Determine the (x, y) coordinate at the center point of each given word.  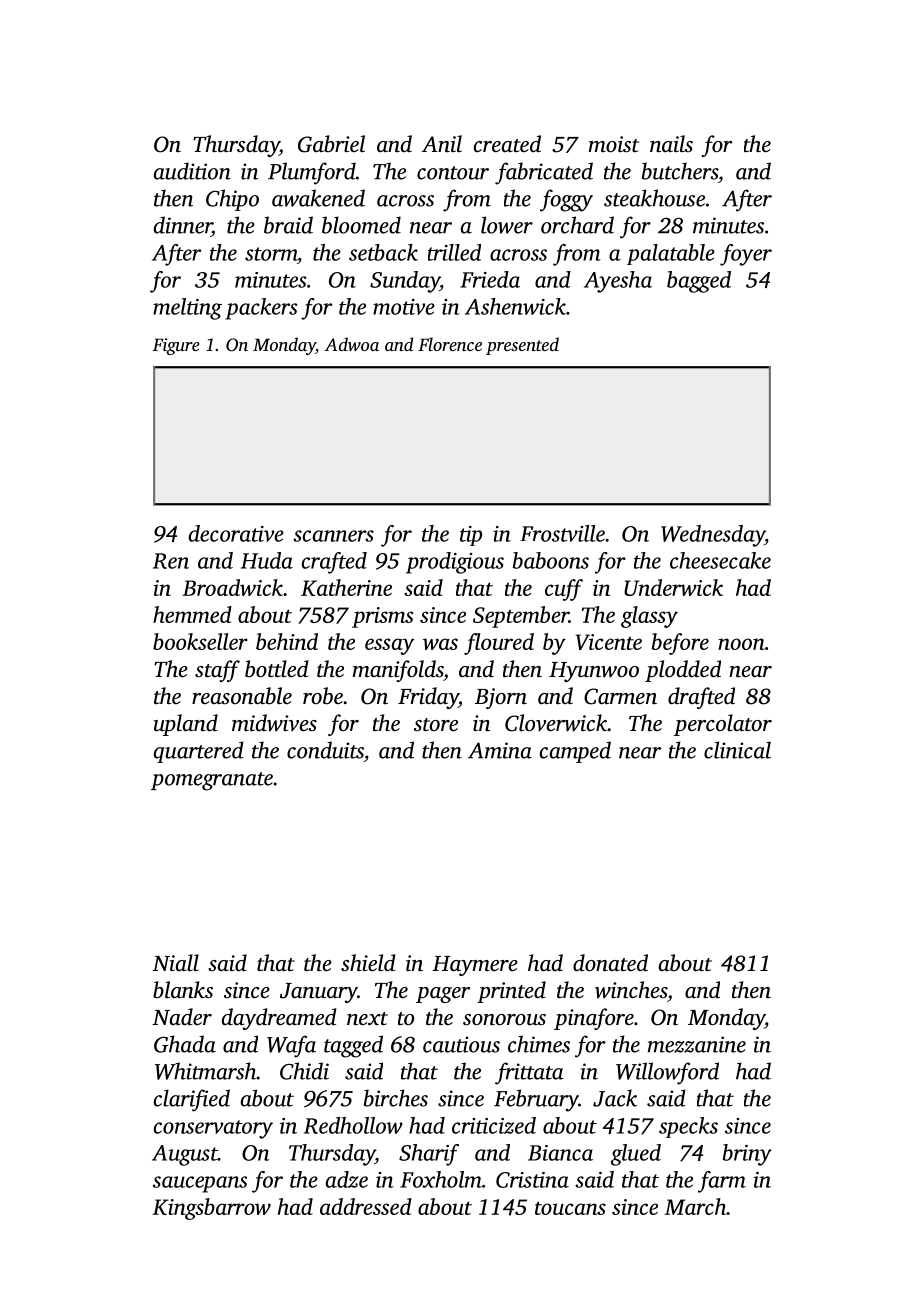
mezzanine (697, 1044)
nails (671, 144)
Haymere (475, 966)
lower (507, 225)
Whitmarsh (206, 1071)
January (319, 993)
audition (192, 171)
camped (575, 752)
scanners (333, 536)
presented (522, 346)
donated (610, 963)
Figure (176, 346)
